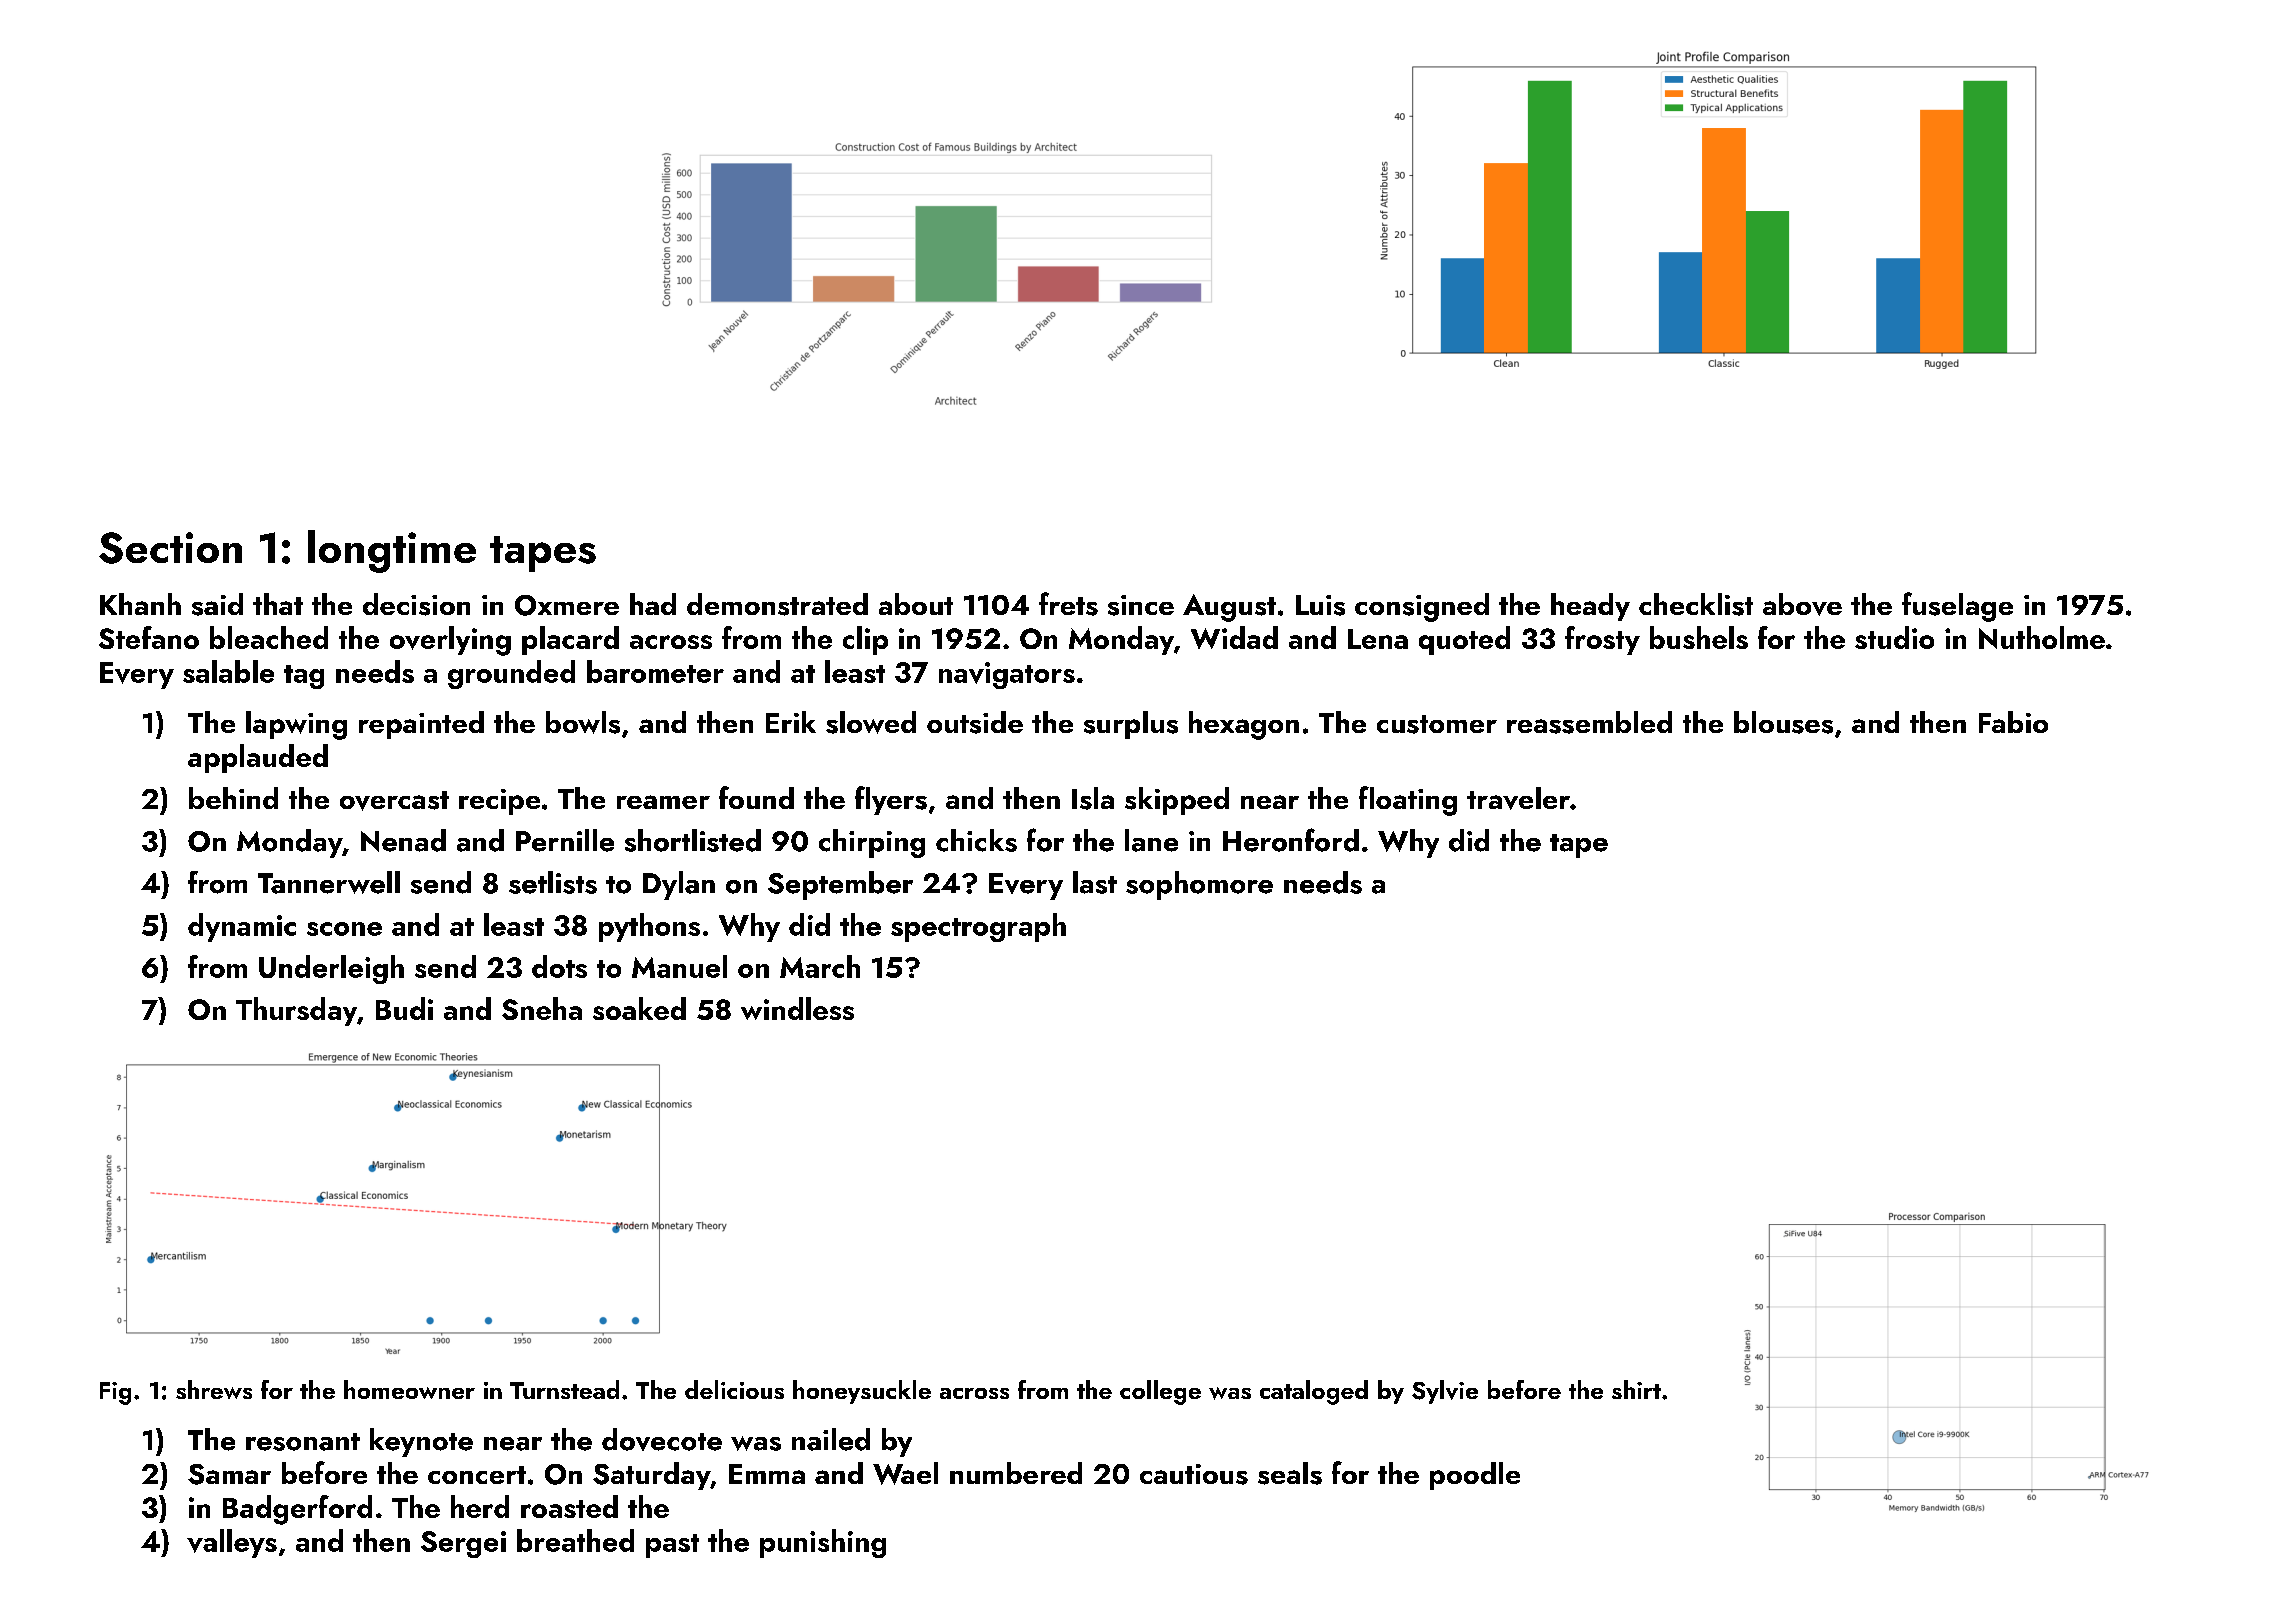 This screenshot has width=2292, height=1620. What do you see at coordinates (404, 1008) in the screenshot?
I see `Budi` at bounding box center [404, 1008].
